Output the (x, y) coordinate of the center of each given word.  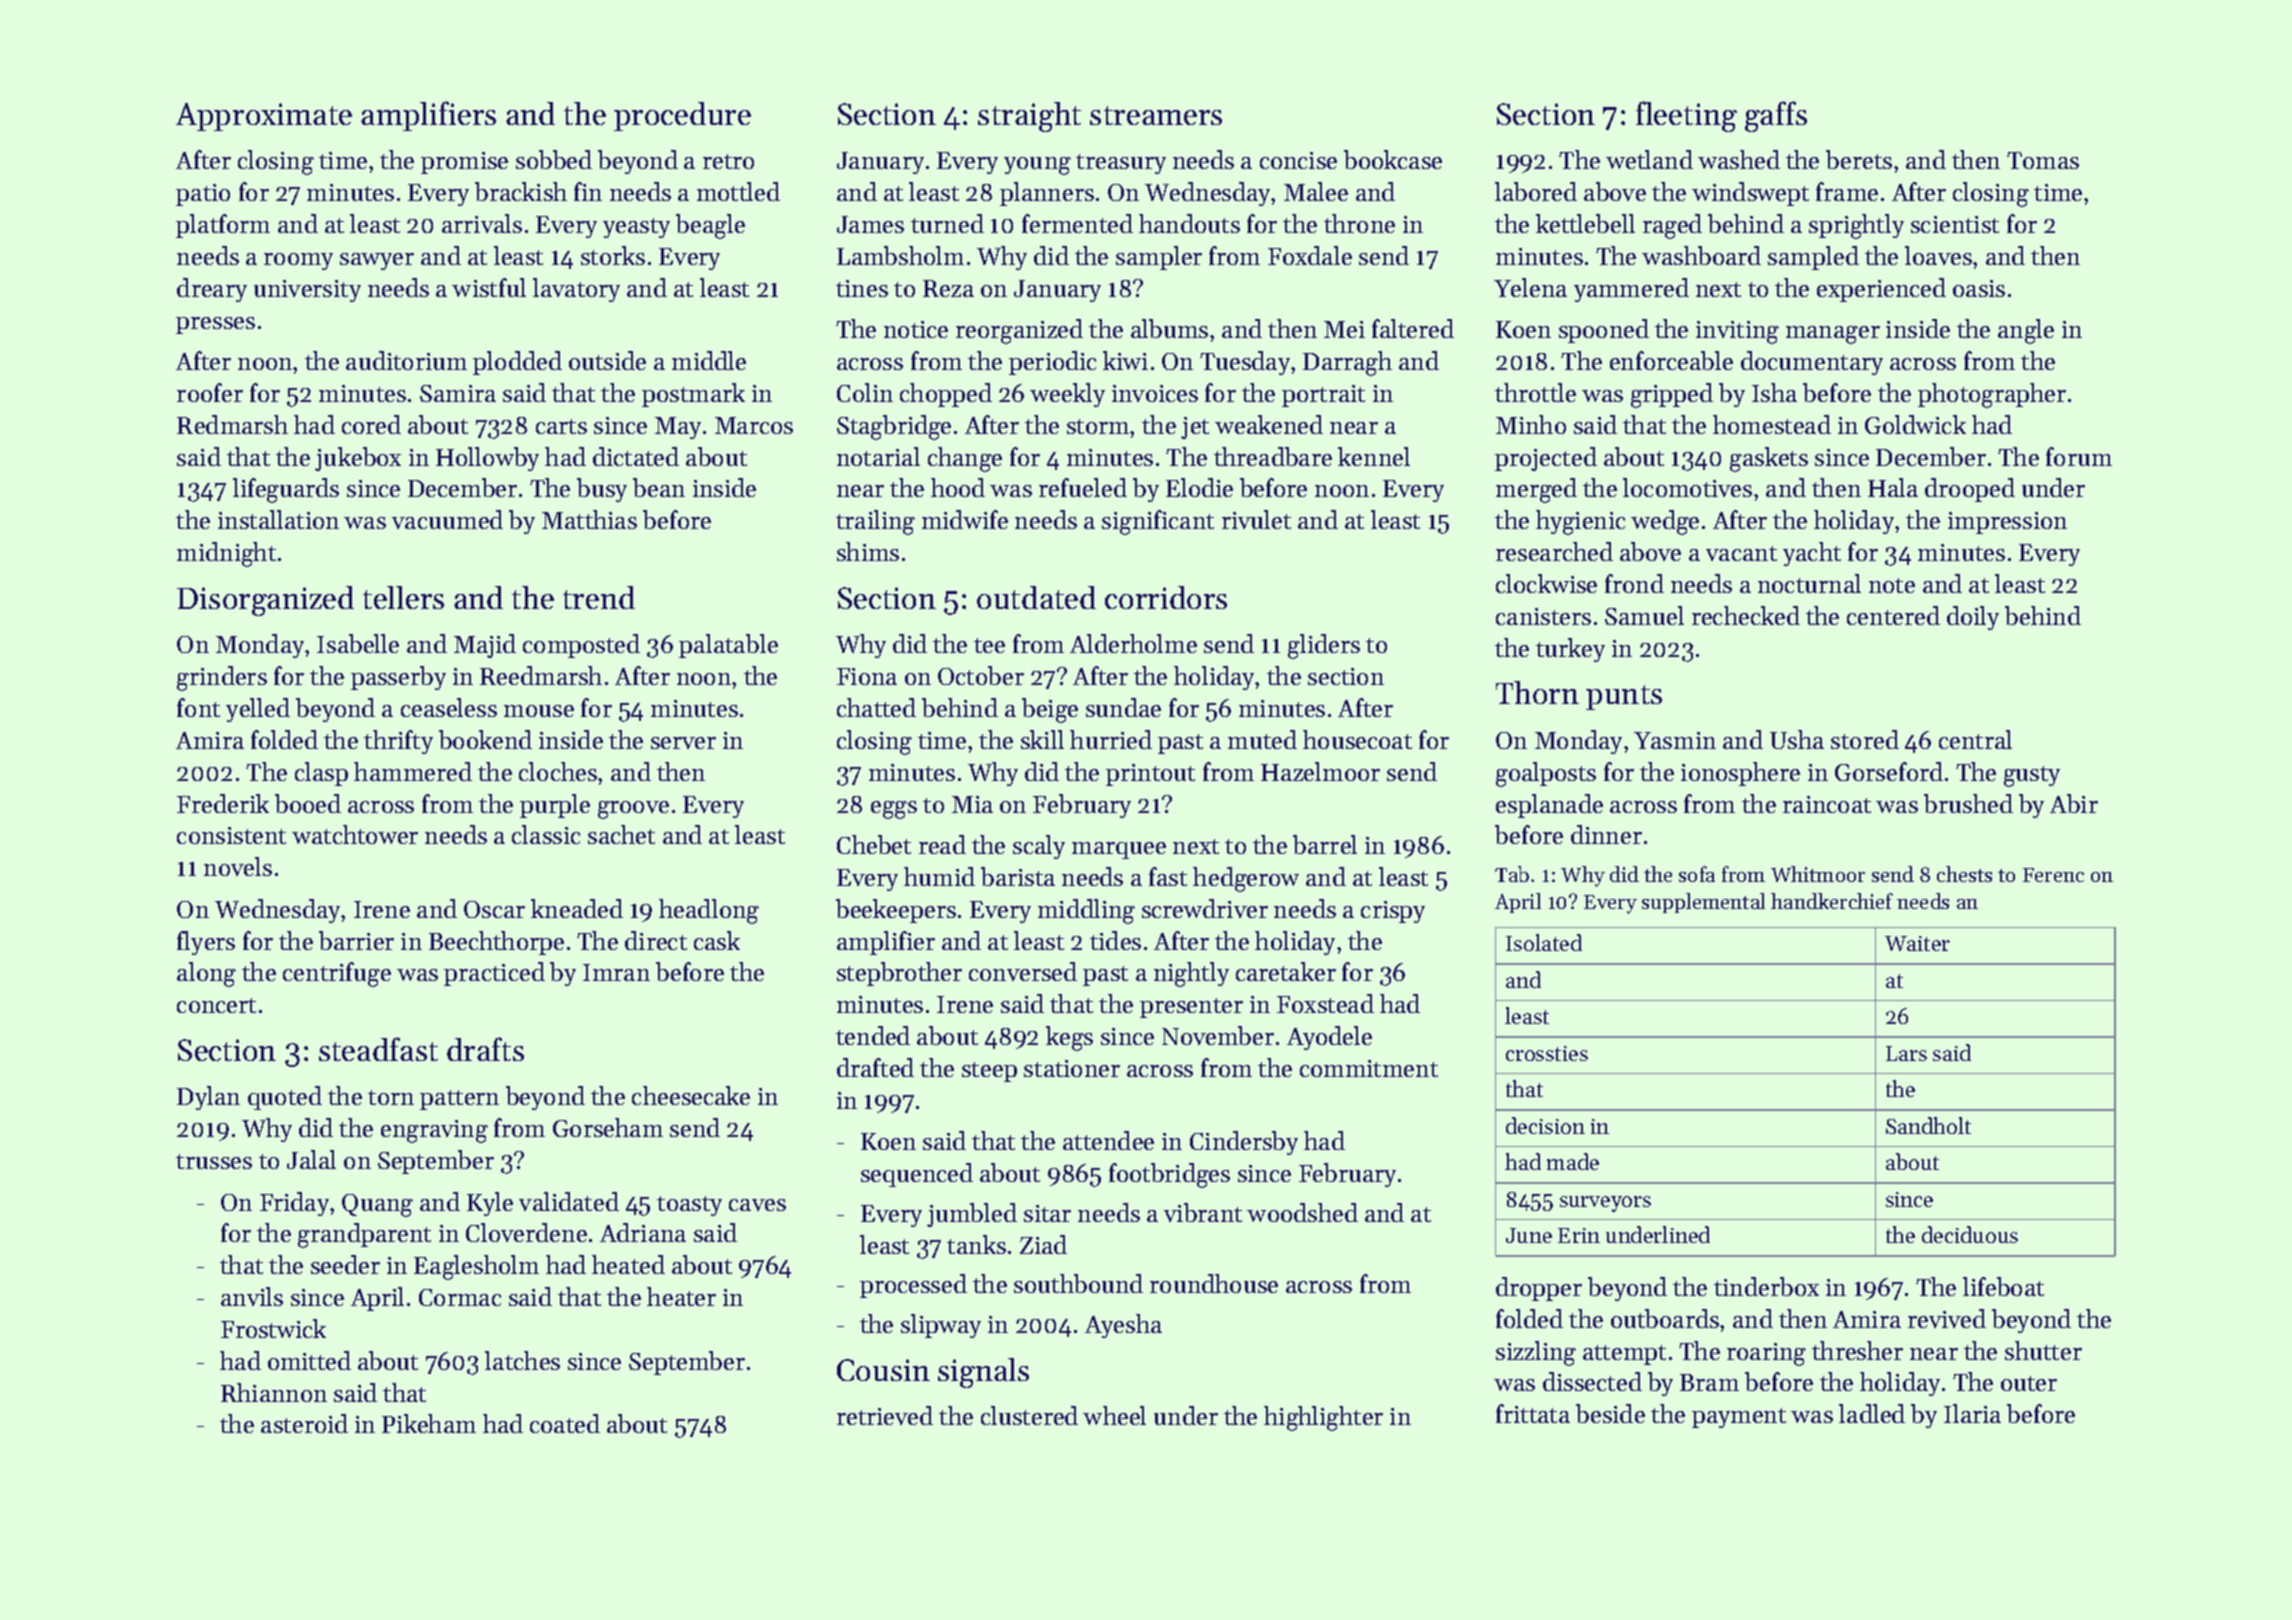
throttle (1535, 392)
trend (599, 597)
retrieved (885, 1415)
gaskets (1769, 459)
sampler (1159, 258)
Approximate (264, 117)
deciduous (1970, 1234)
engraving (434, 1131)
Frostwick (273, 1328)
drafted (875, 1067)
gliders (1324, 646)
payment (1739, 1418)
